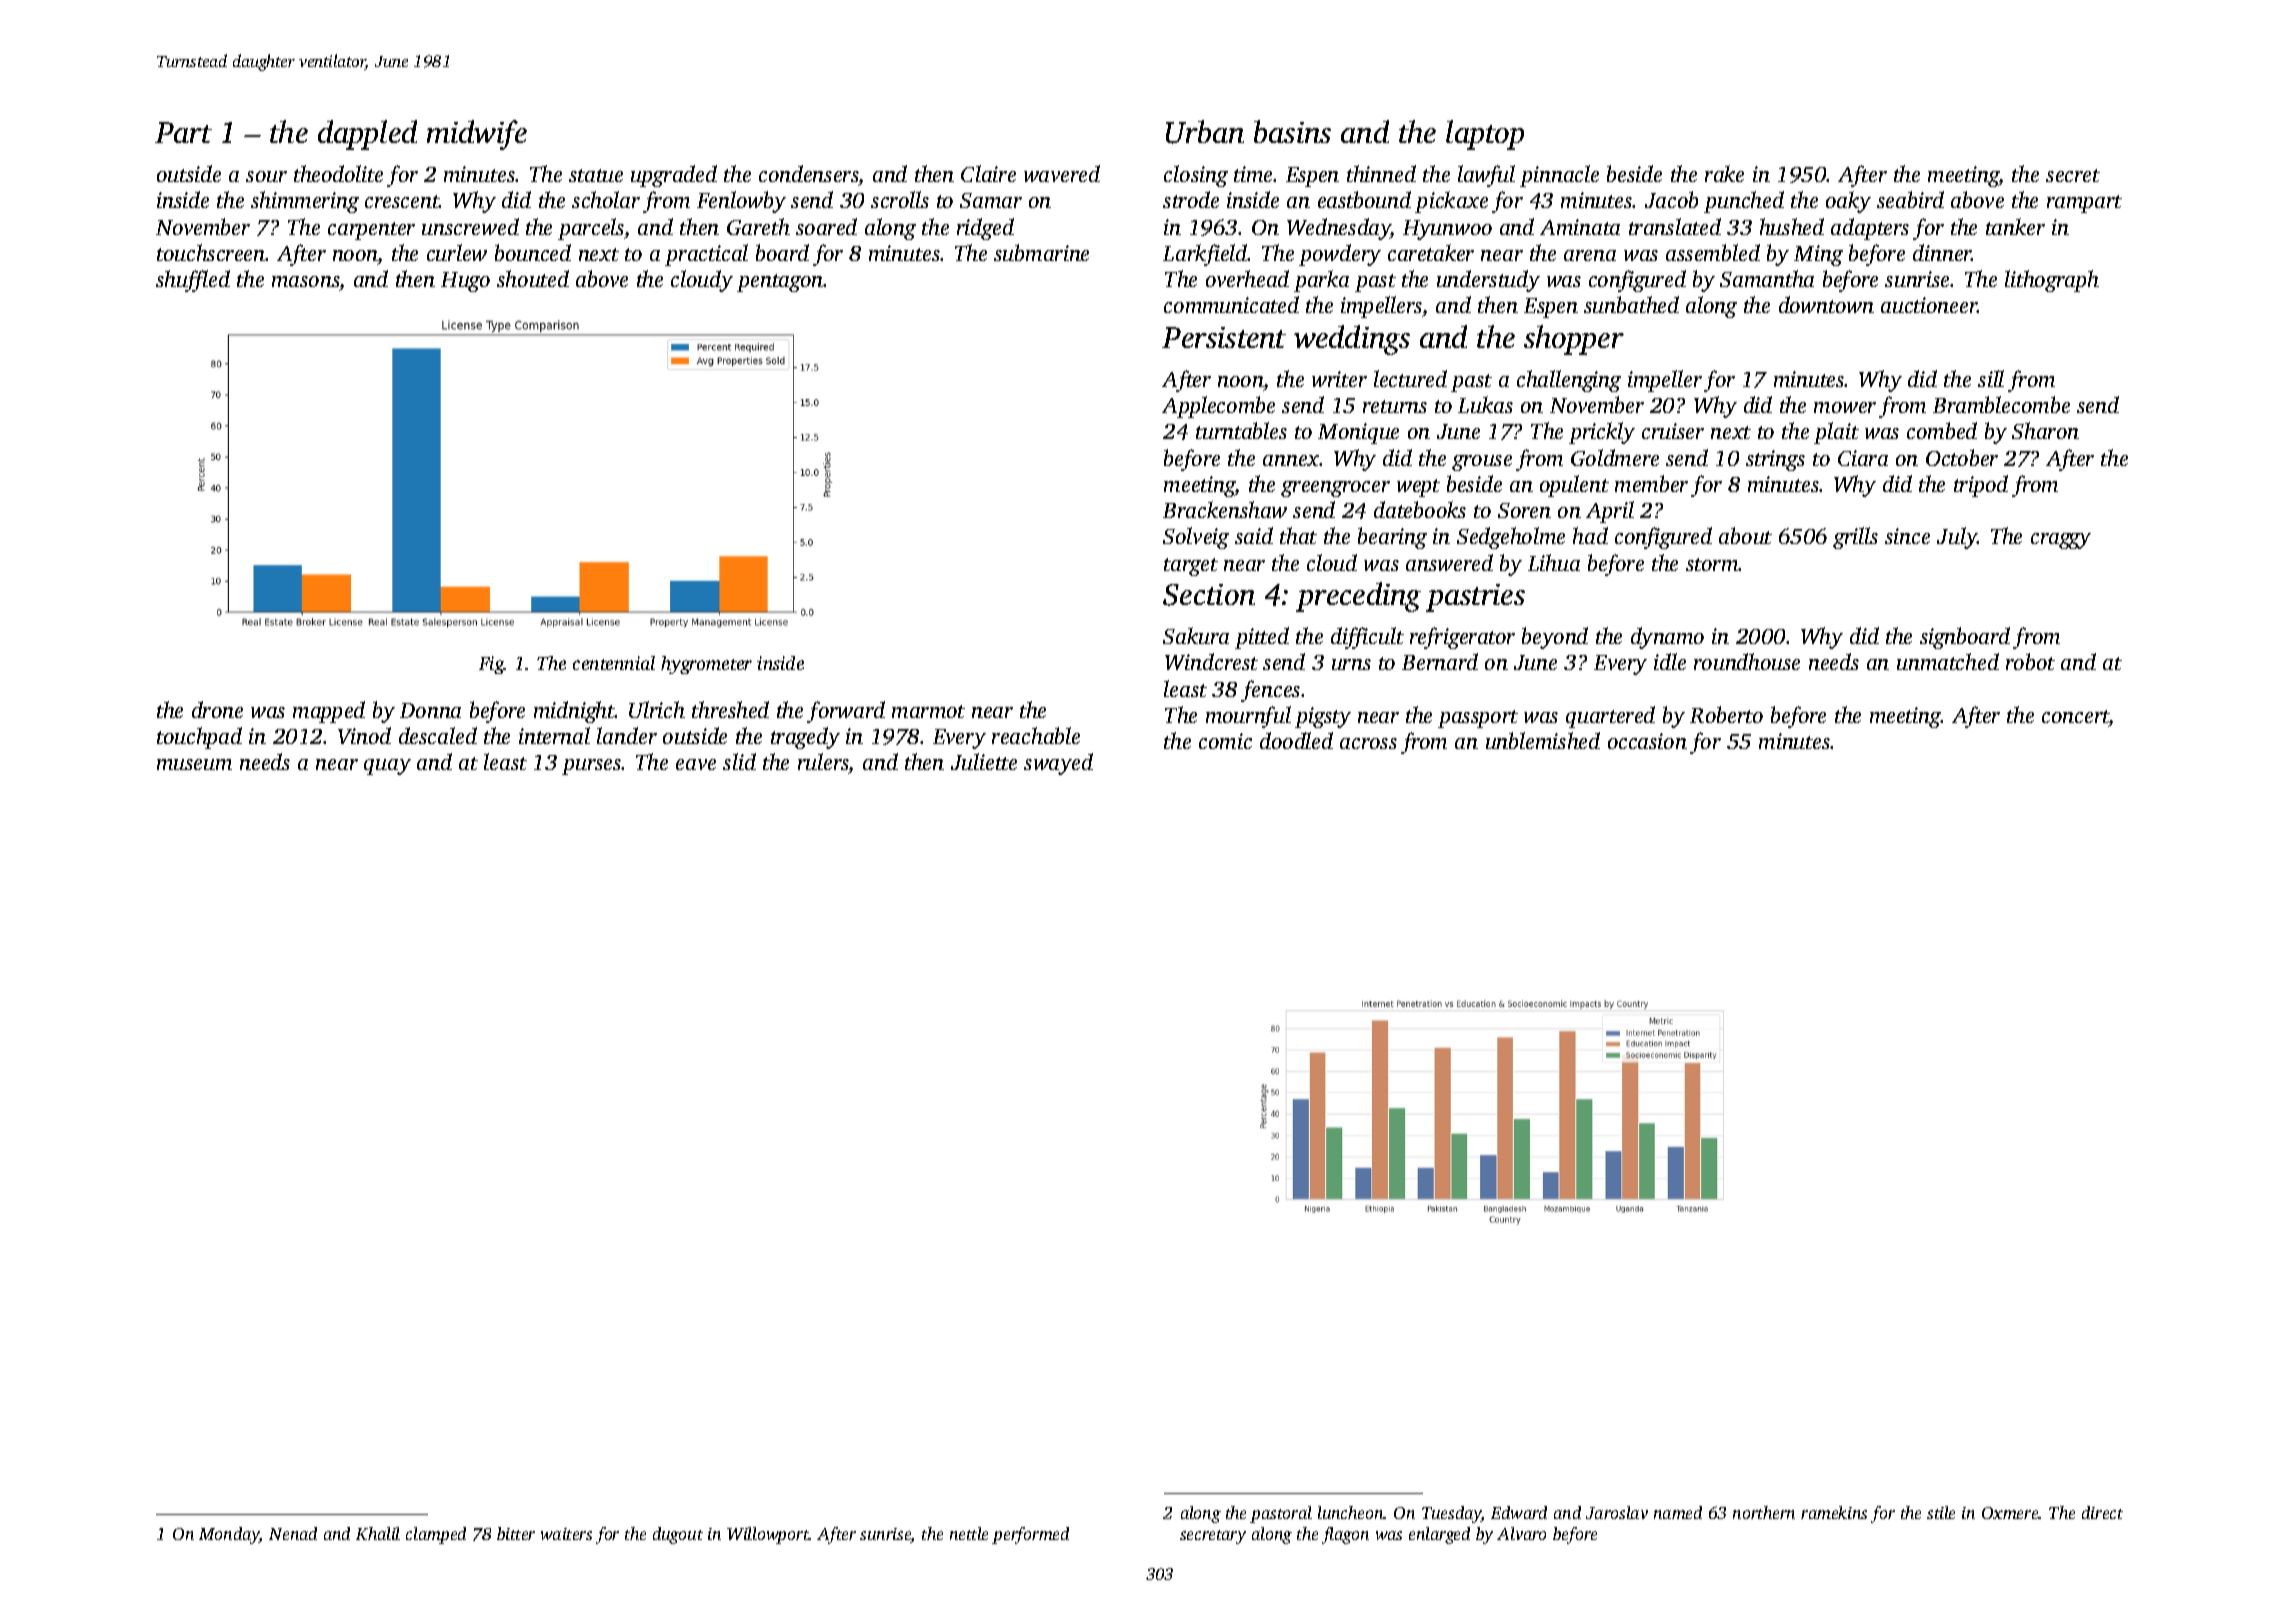  What do you see at coordinates (1439, 1535) in the screenshot?
I see `enlarged` at bounding box center [1439, 1535].
